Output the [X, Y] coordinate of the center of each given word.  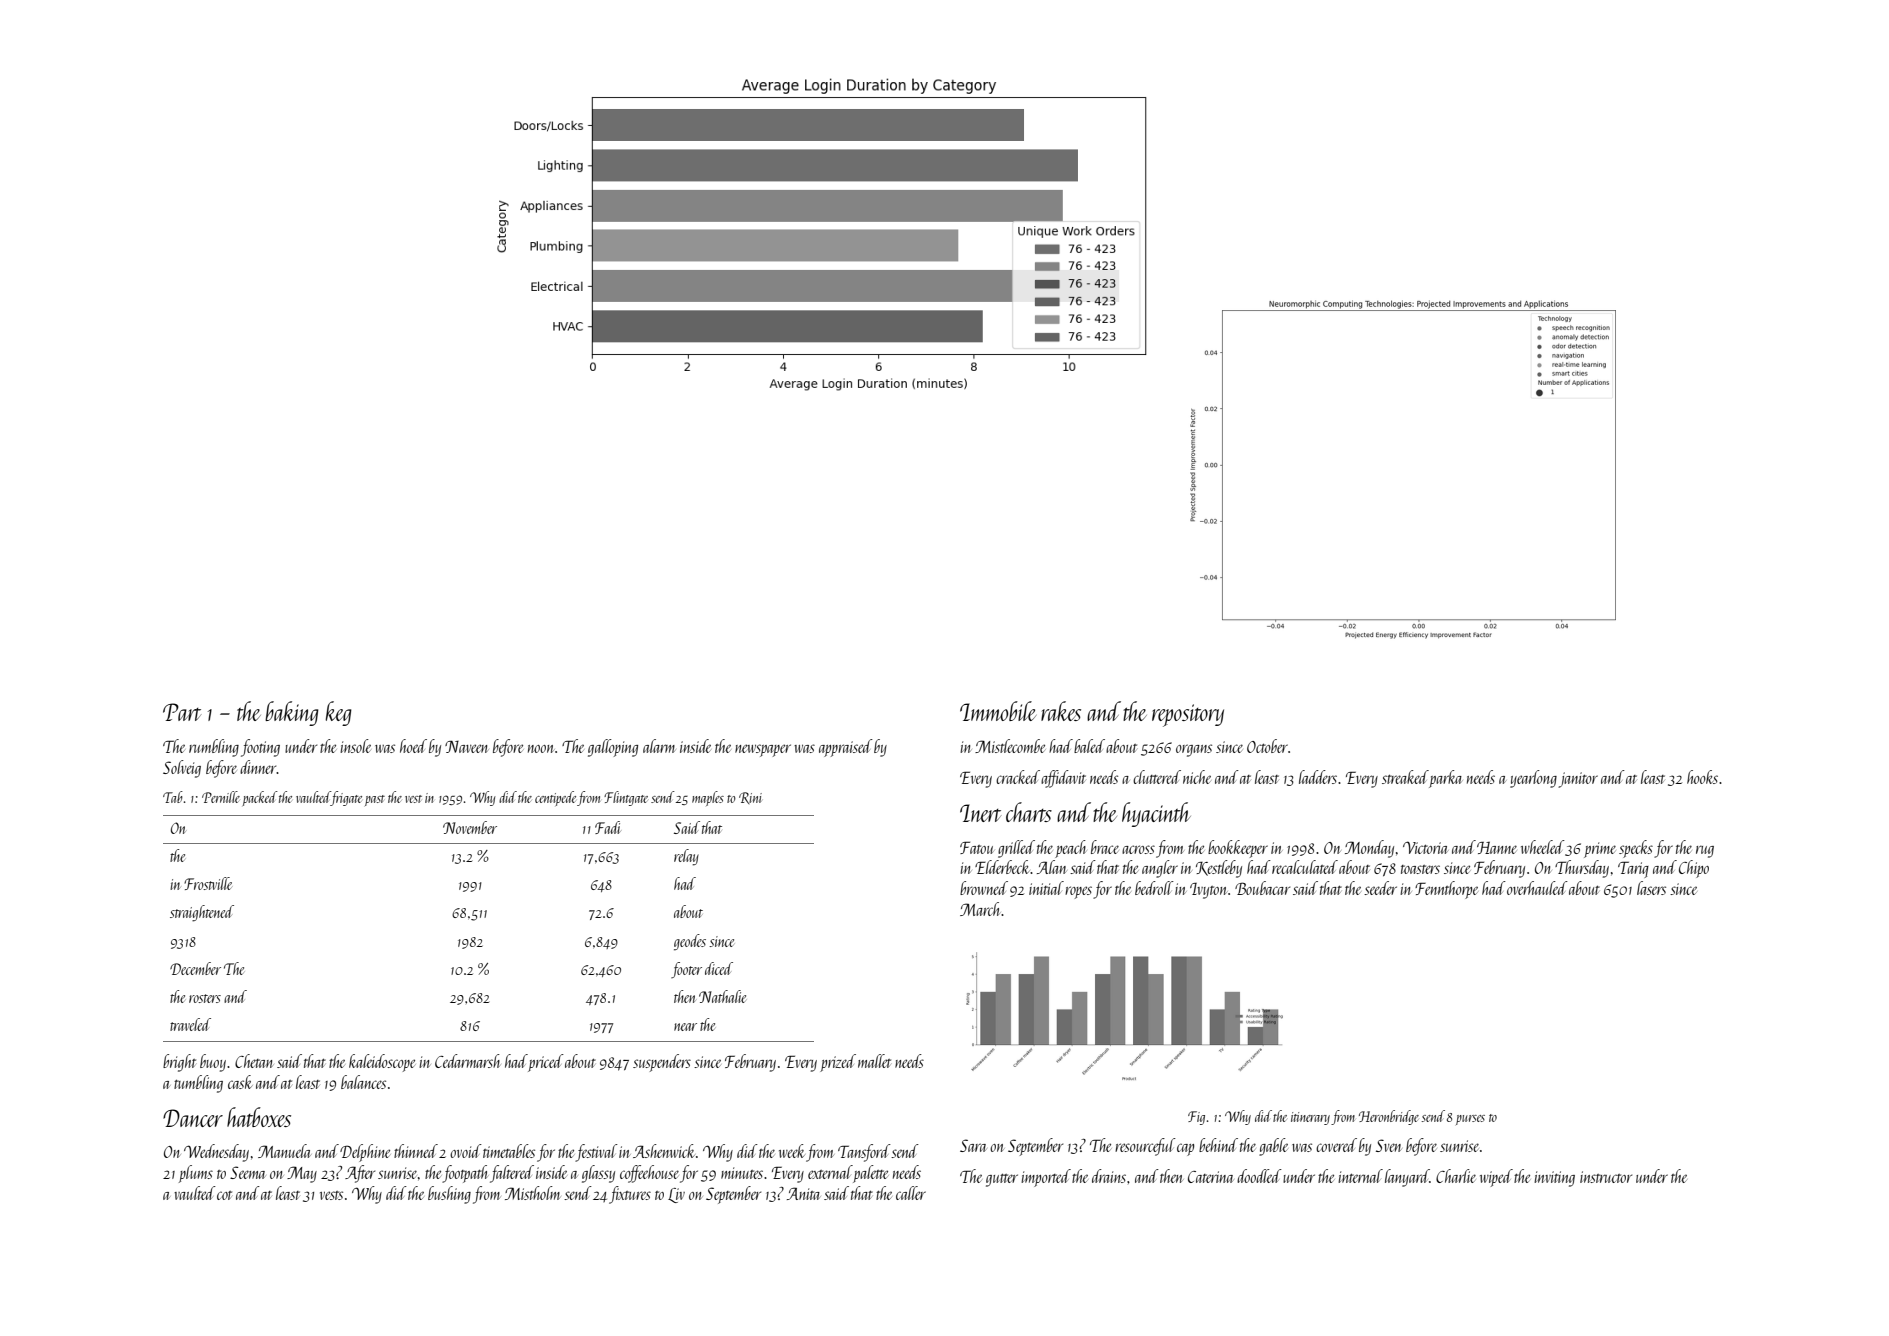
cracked [1018, 777]
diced [719, 968]
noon [541, 749]
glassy [598, 1174]
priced [546, 1063]
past [375, 800]
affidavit [1063, 779]
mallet [874, 1061]
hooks [1702, 777]
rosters [205, 998]
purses [1470, 1120]
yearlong [1533, 779]
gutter [1002, 1180]
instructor [1606, 1177]
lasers [1651, 888]
